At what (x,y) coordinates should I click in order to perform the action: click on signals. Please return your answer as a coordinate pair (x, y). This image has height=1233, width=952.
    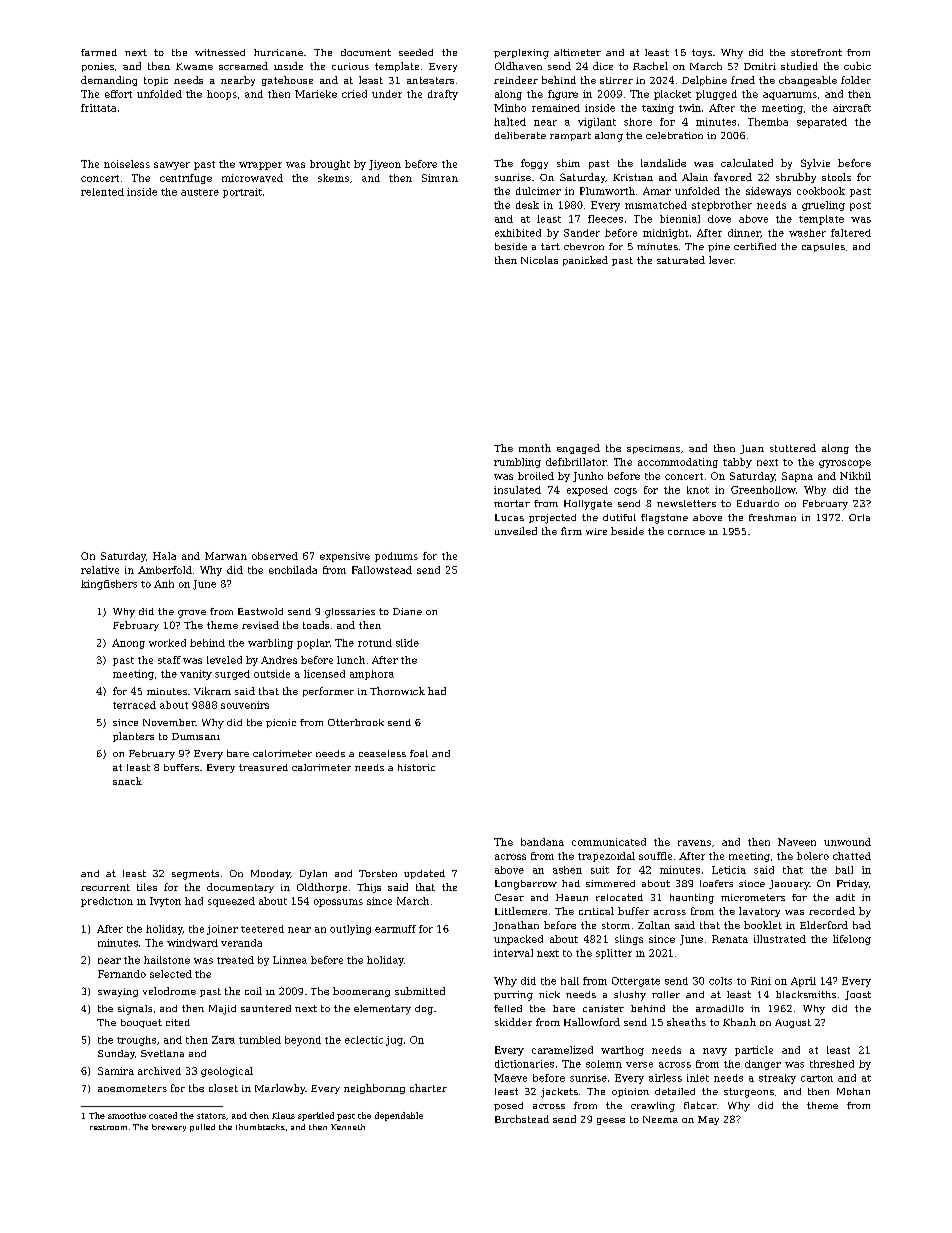
    Looking at the image, I should click on (135, 1010).
